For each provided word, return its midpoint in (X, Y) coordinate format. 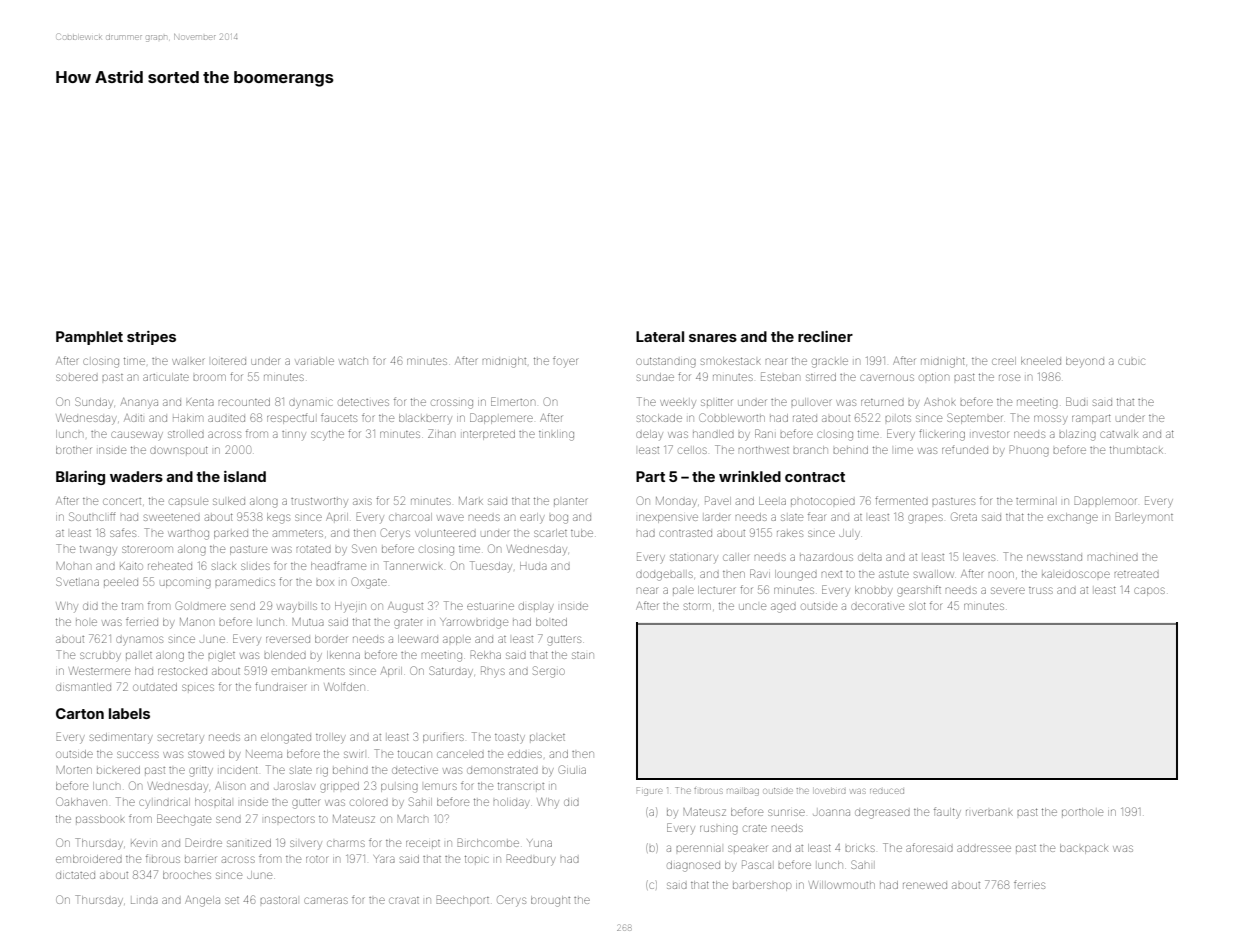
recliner (825, 336)
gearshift (919, 591)
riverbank (989, 812)
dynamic (311, 403)
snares (713, 338)
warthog (188, 535)
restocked (182, 671)
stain (583, 655)
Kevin (144, 843)
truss (1041, 590)
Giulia (572, 769)
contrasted (685, 533)
